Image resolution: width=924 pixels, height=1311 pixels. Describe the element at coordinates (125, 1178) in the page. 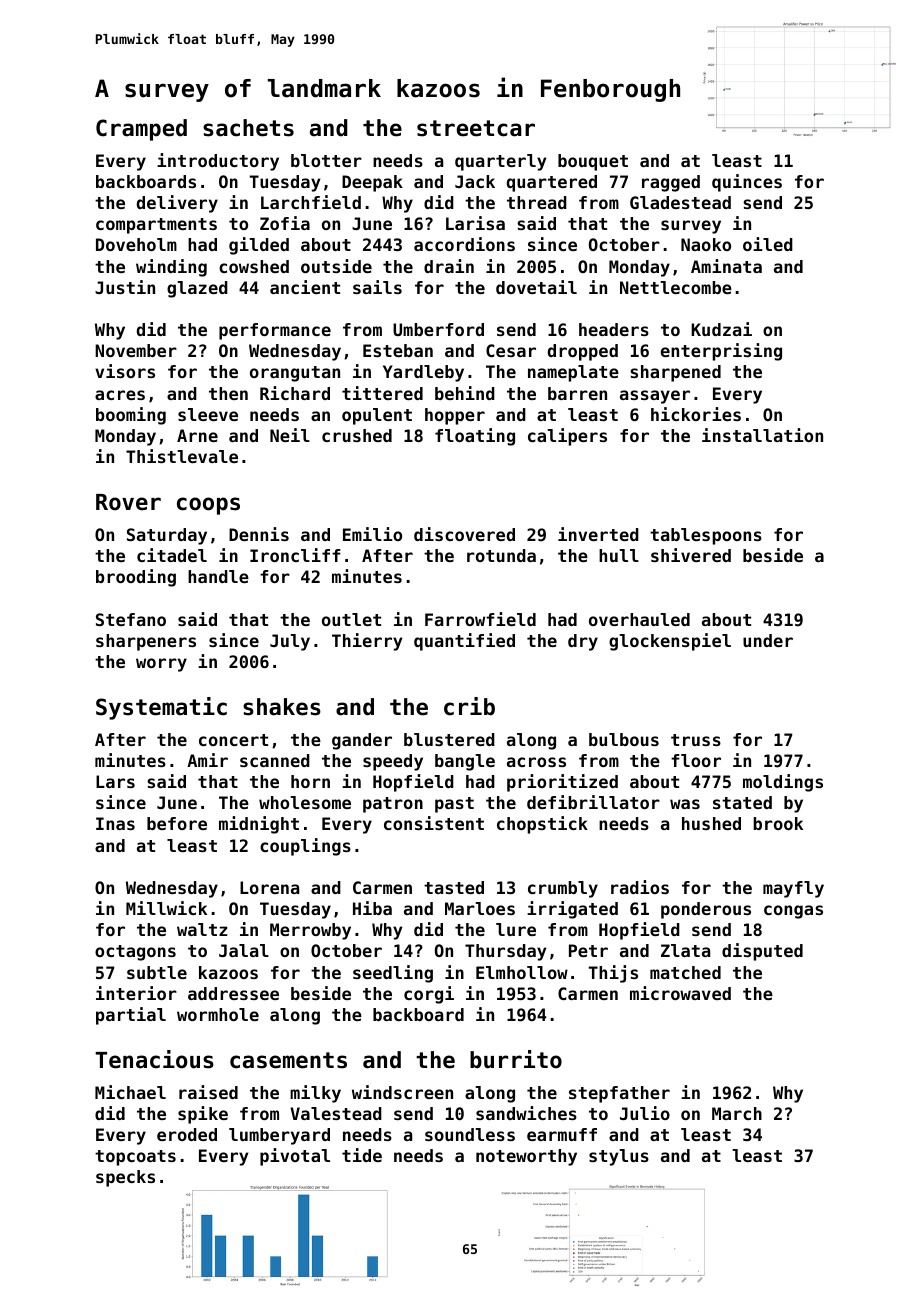

I see `specks` at that location.
